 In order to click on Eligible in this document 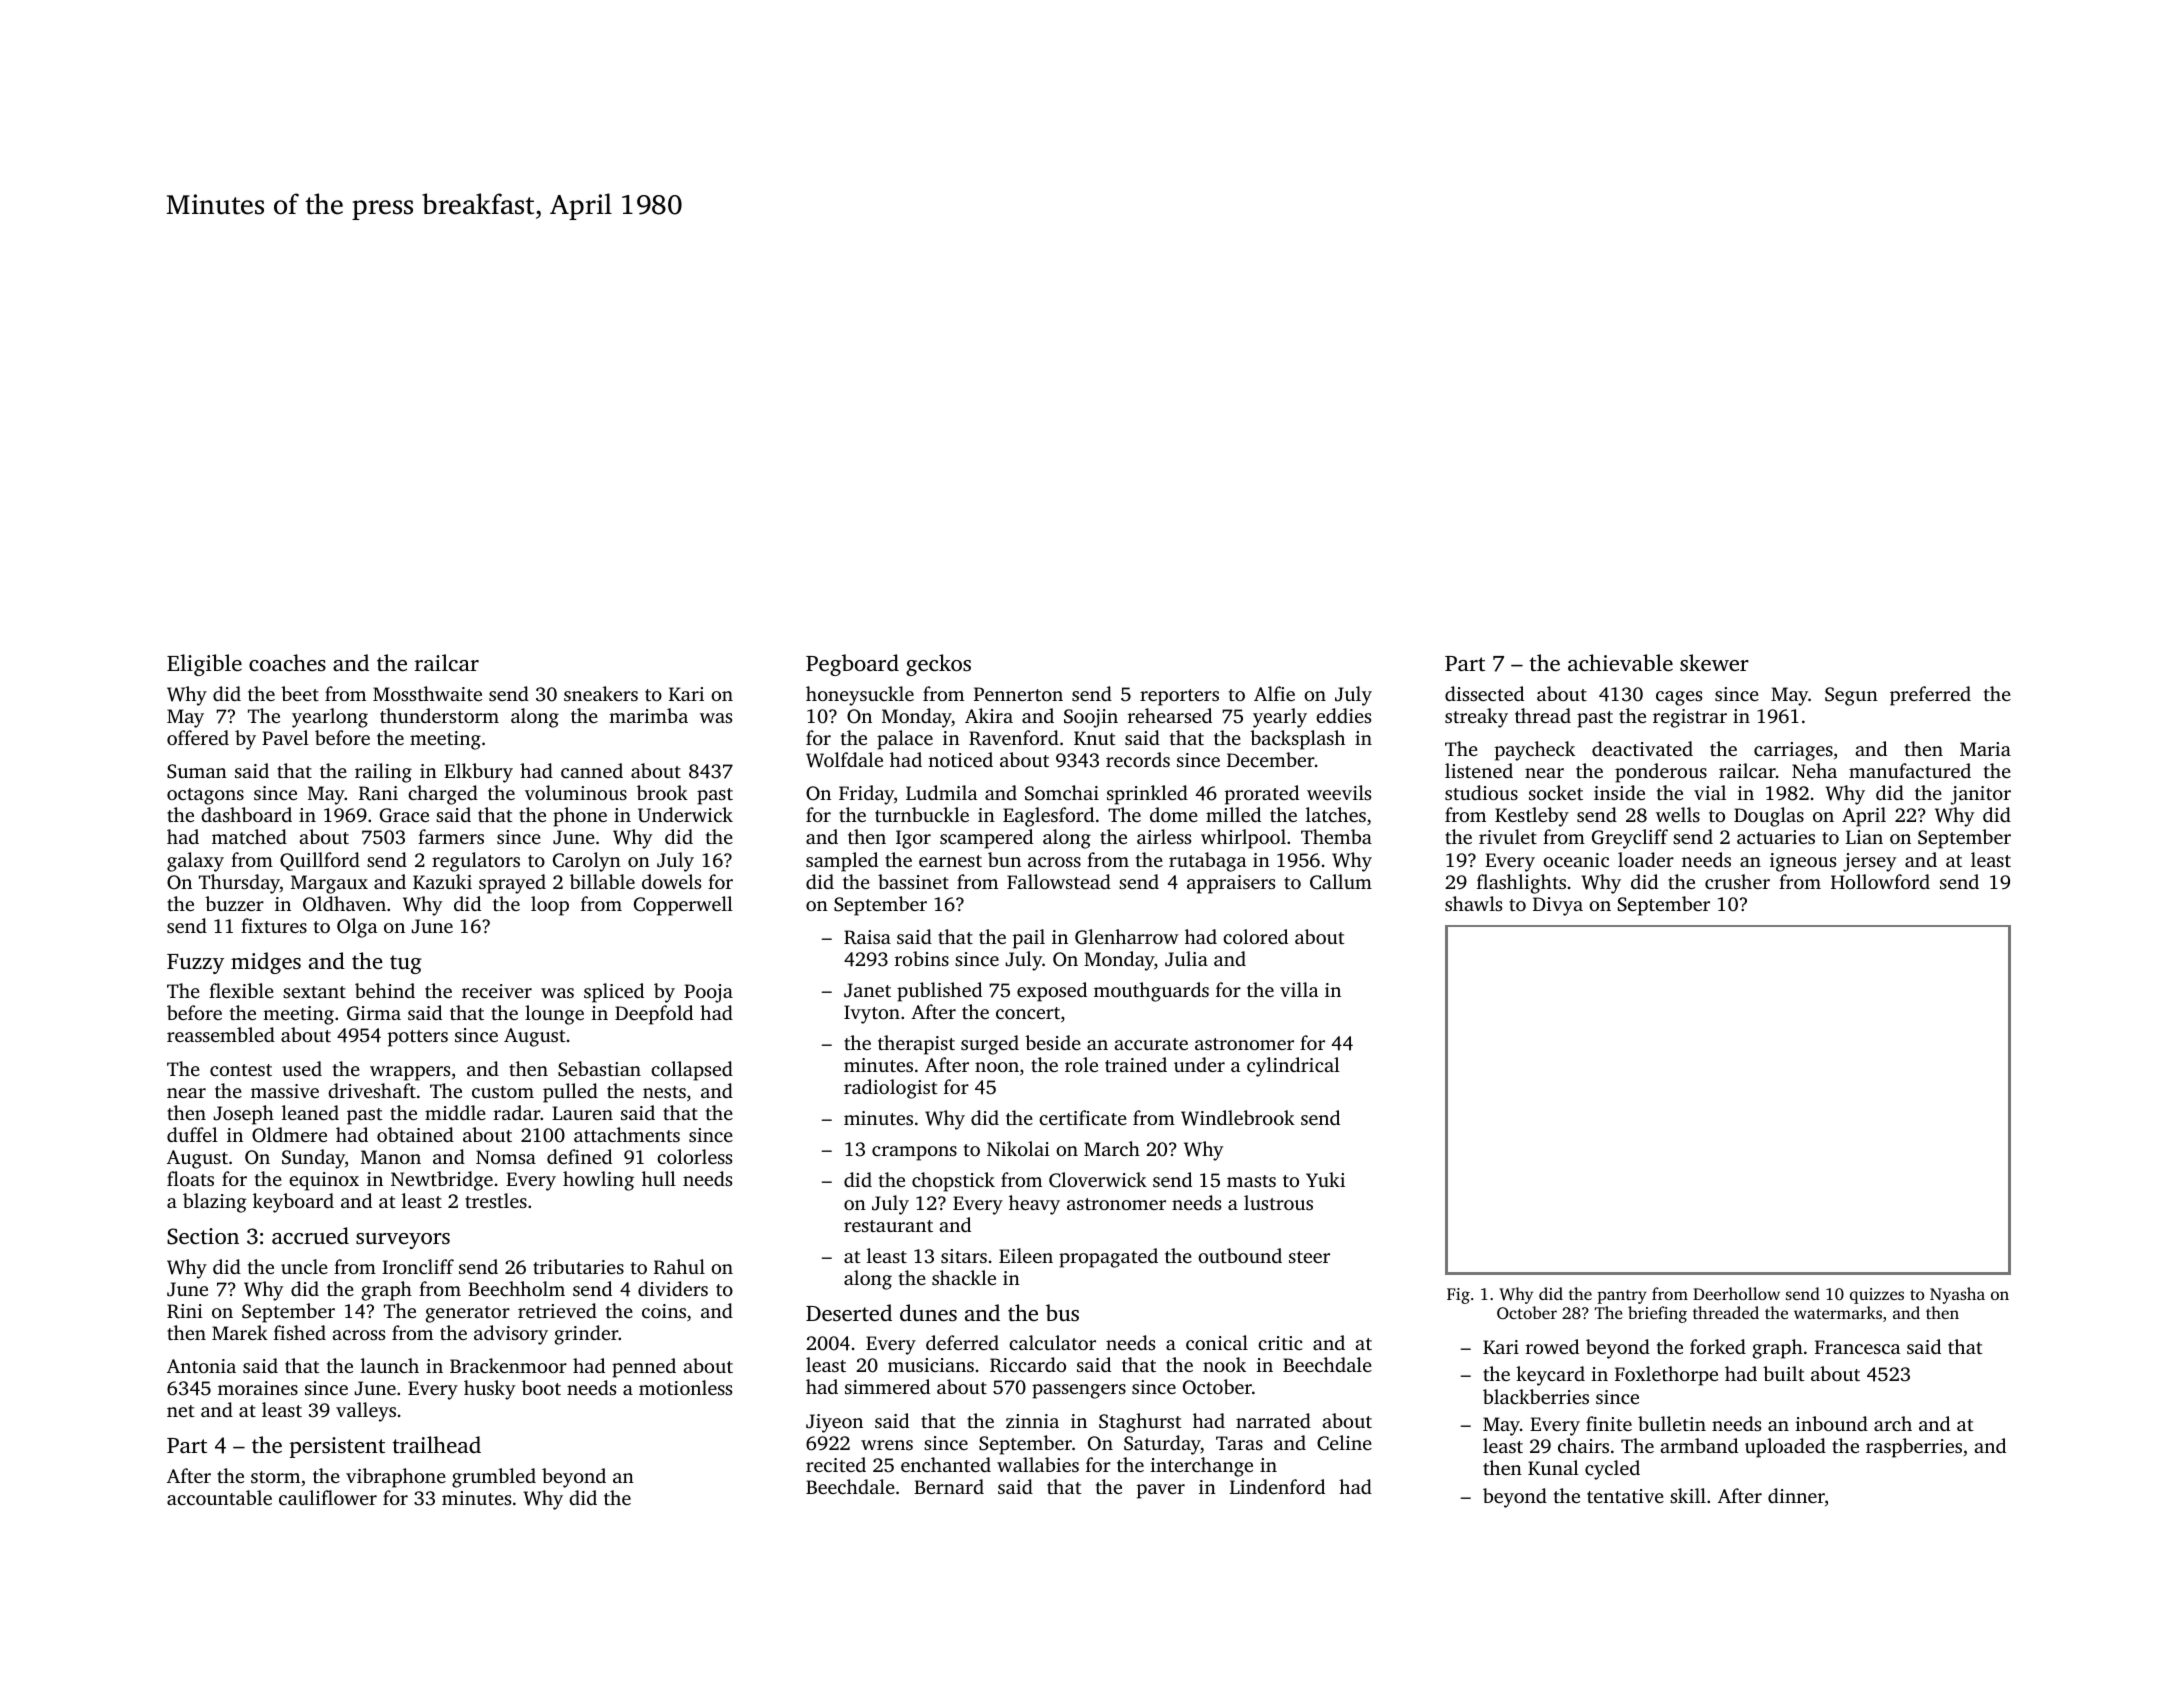, I will do `click(204, 665)`.
